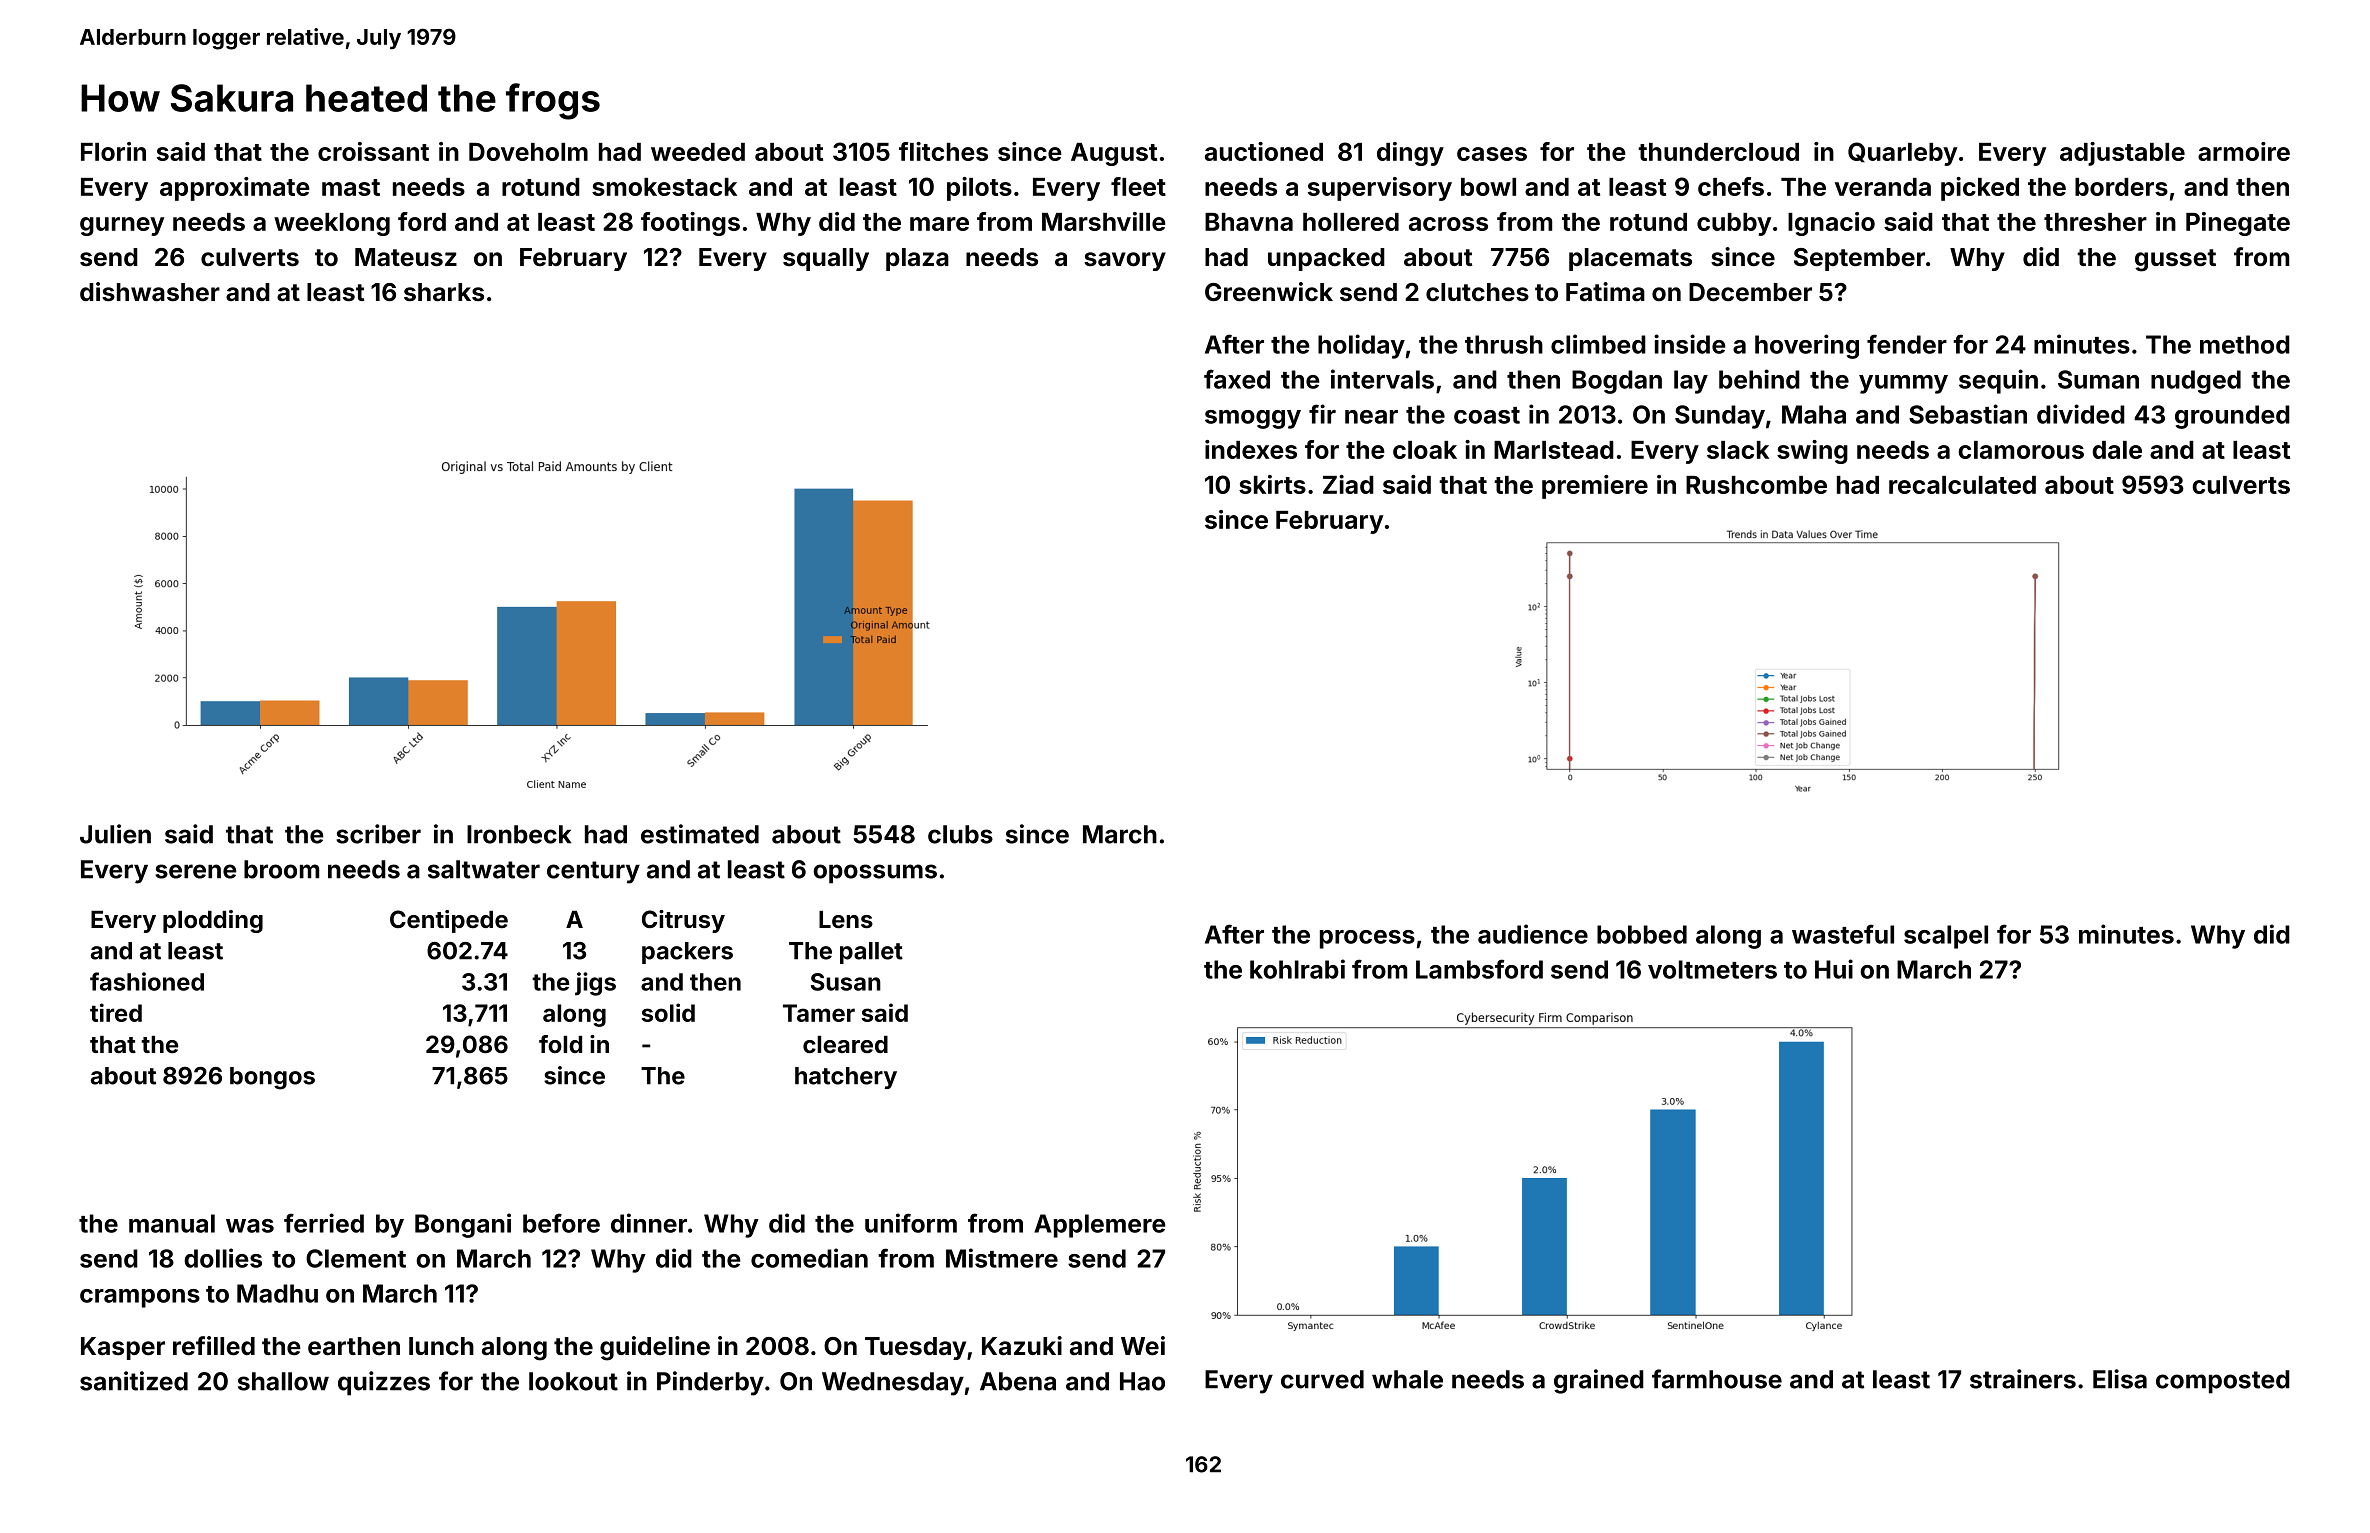 The width and height of the screenshot is (2370, 1533). I want to click on strainers, so click(2023, 1379).
